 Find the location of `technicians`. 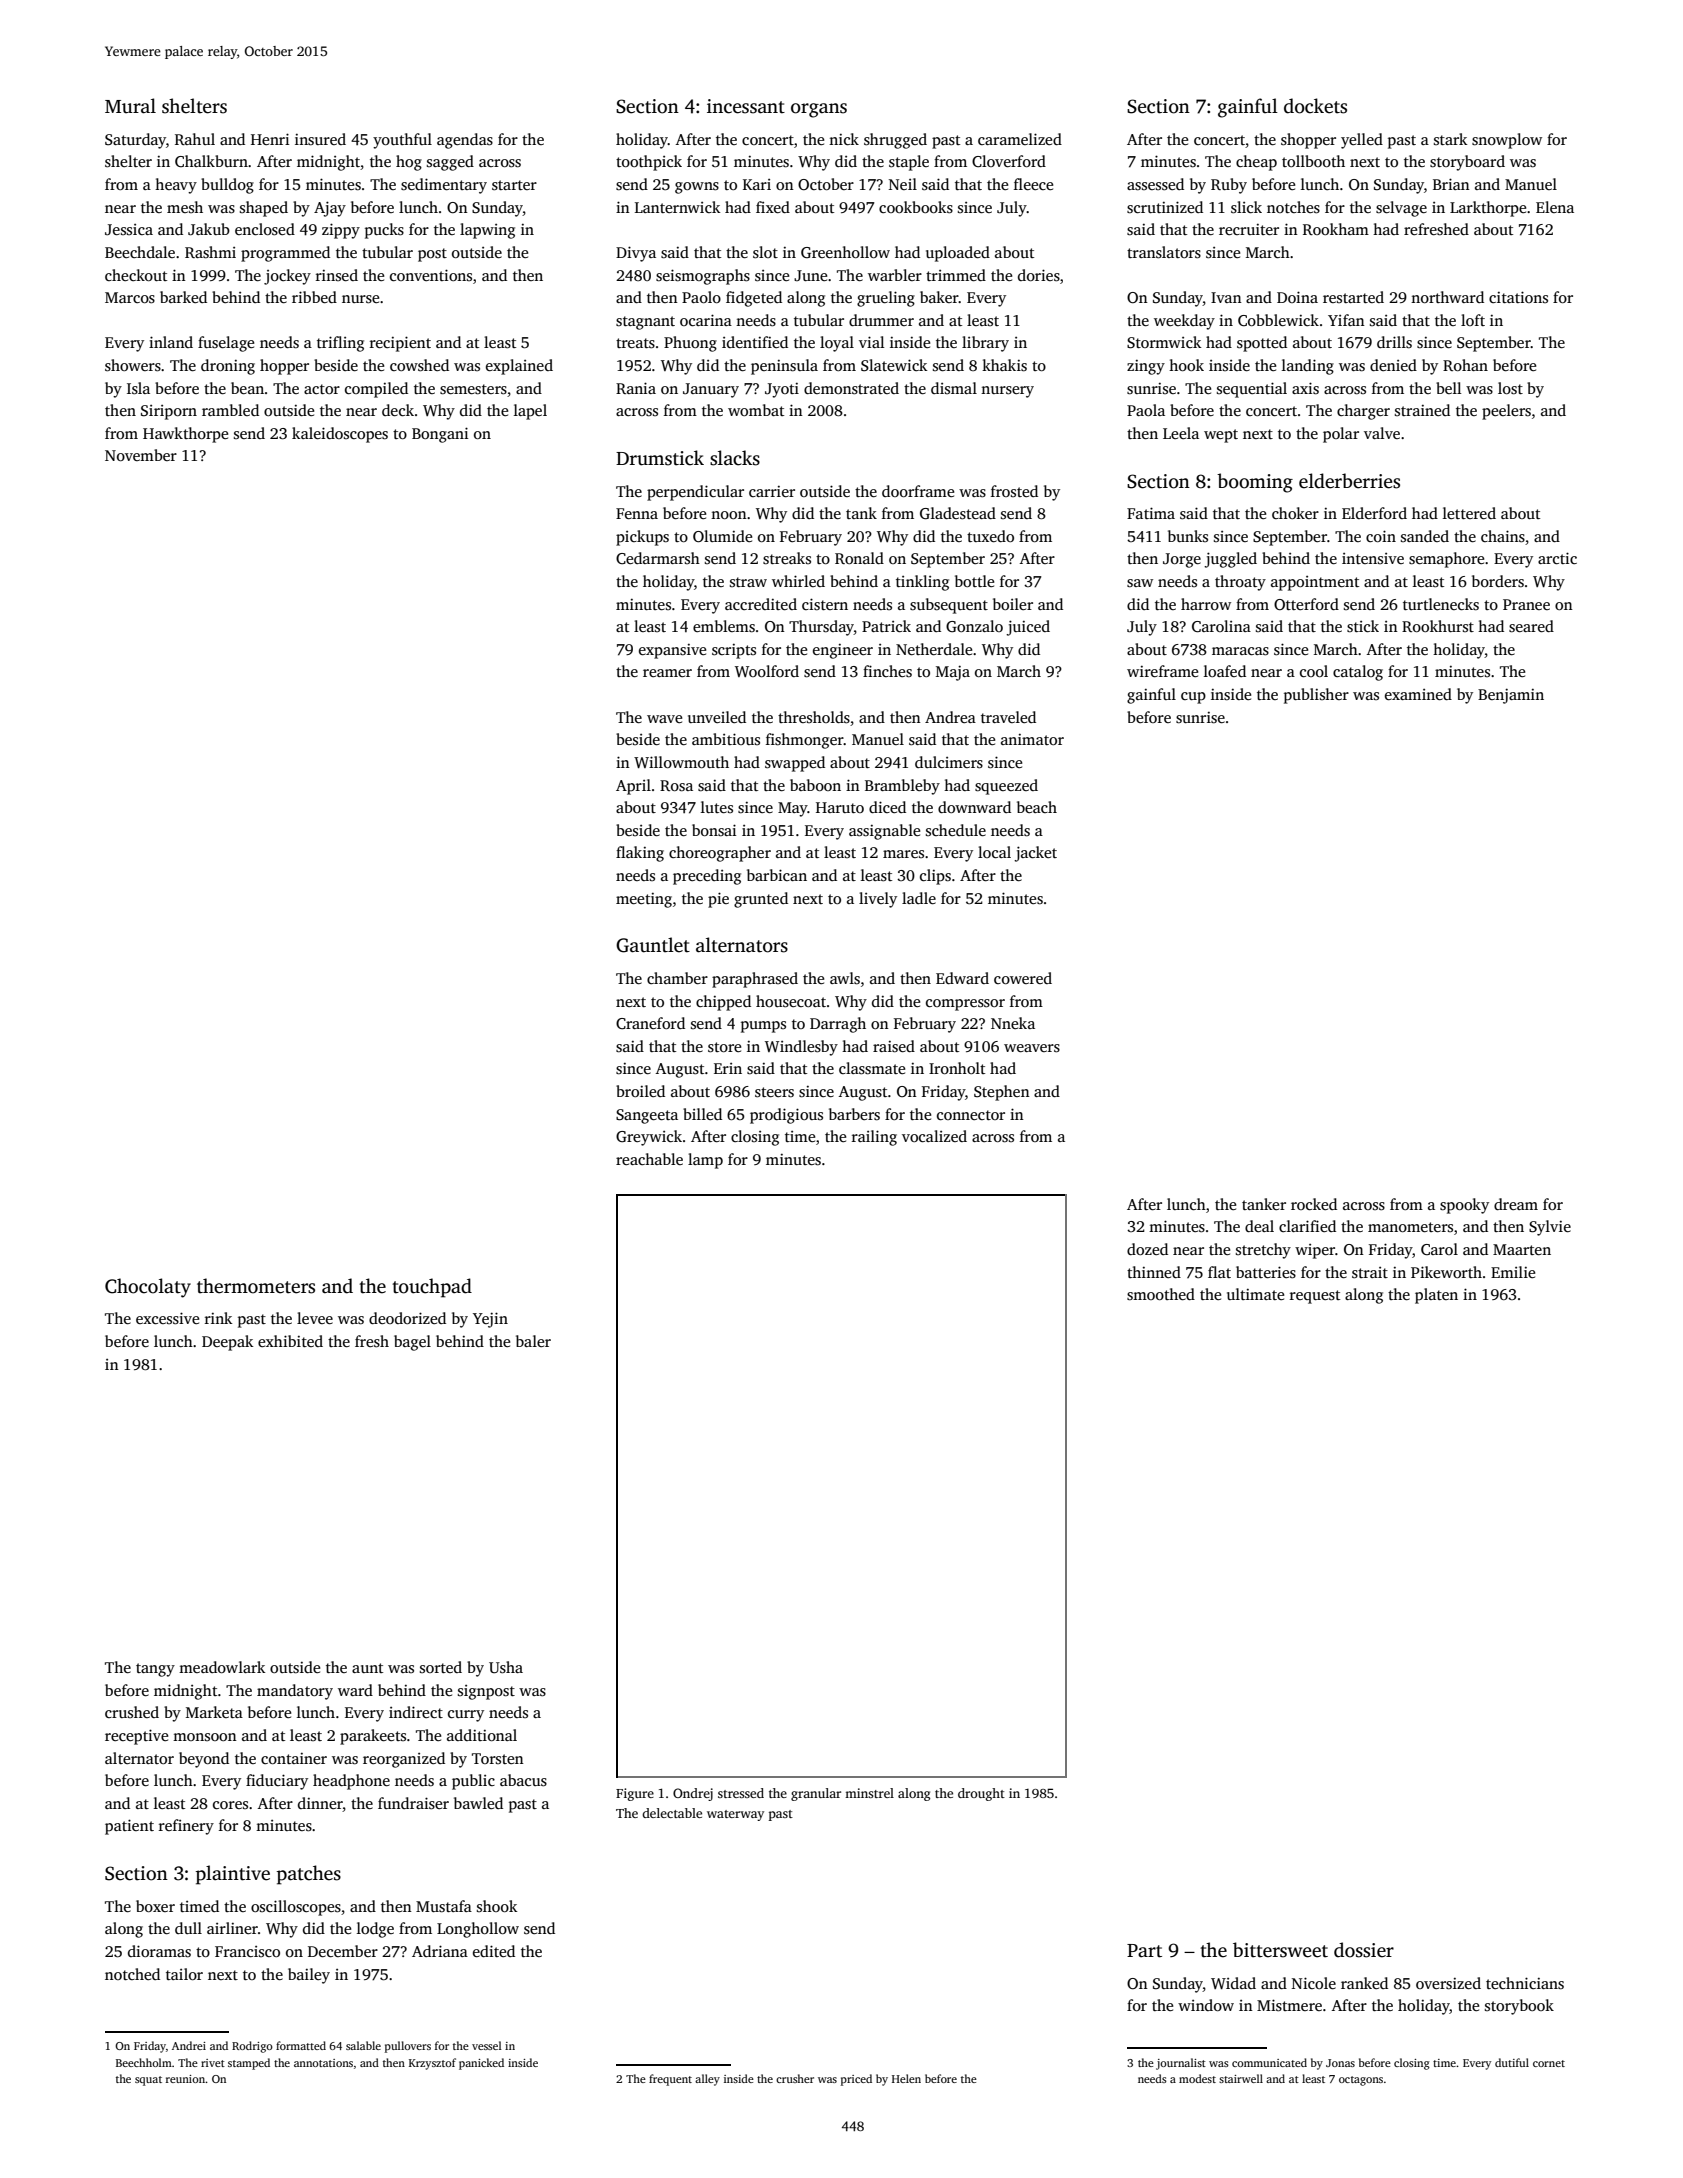

technicians is located at coordinates (1525, 1983).
